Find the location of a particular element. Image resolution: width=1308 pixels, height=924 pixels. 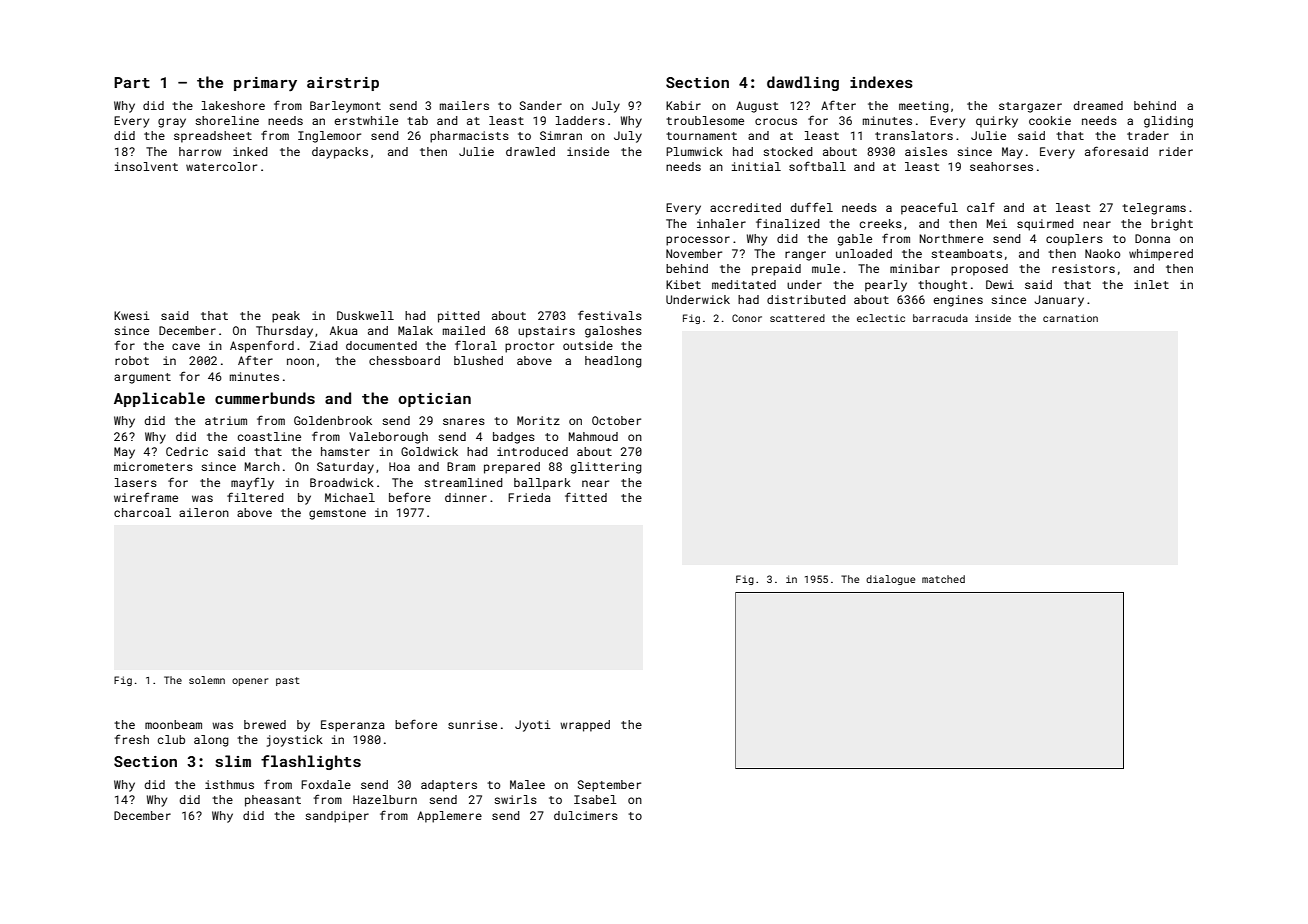

wrapped is located at coordinates (585, 726).
